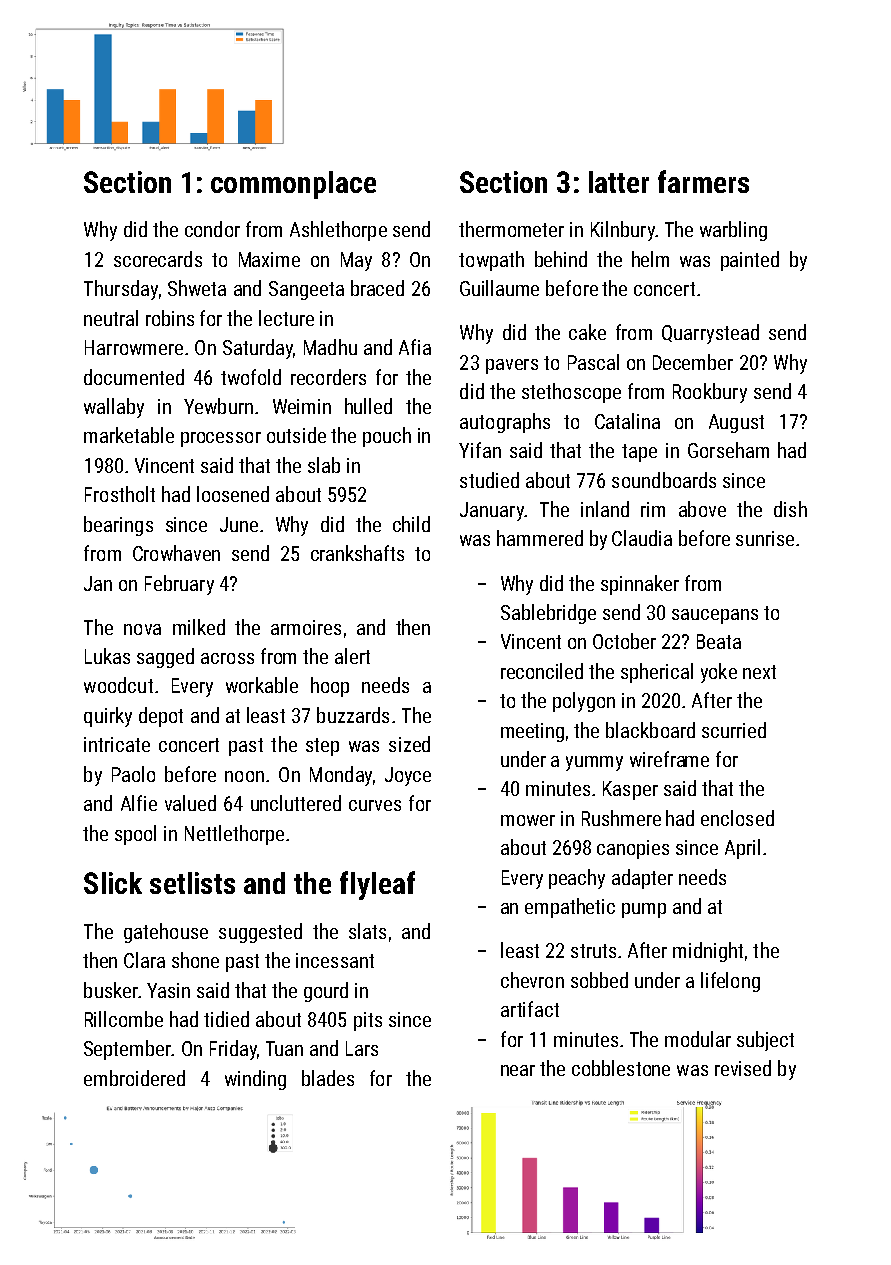 Image resolution: width=891 pixels, height=1265 pixels. Describe the element at coordinates (111, 990) in the screenshot. I see `busker` at that location.
